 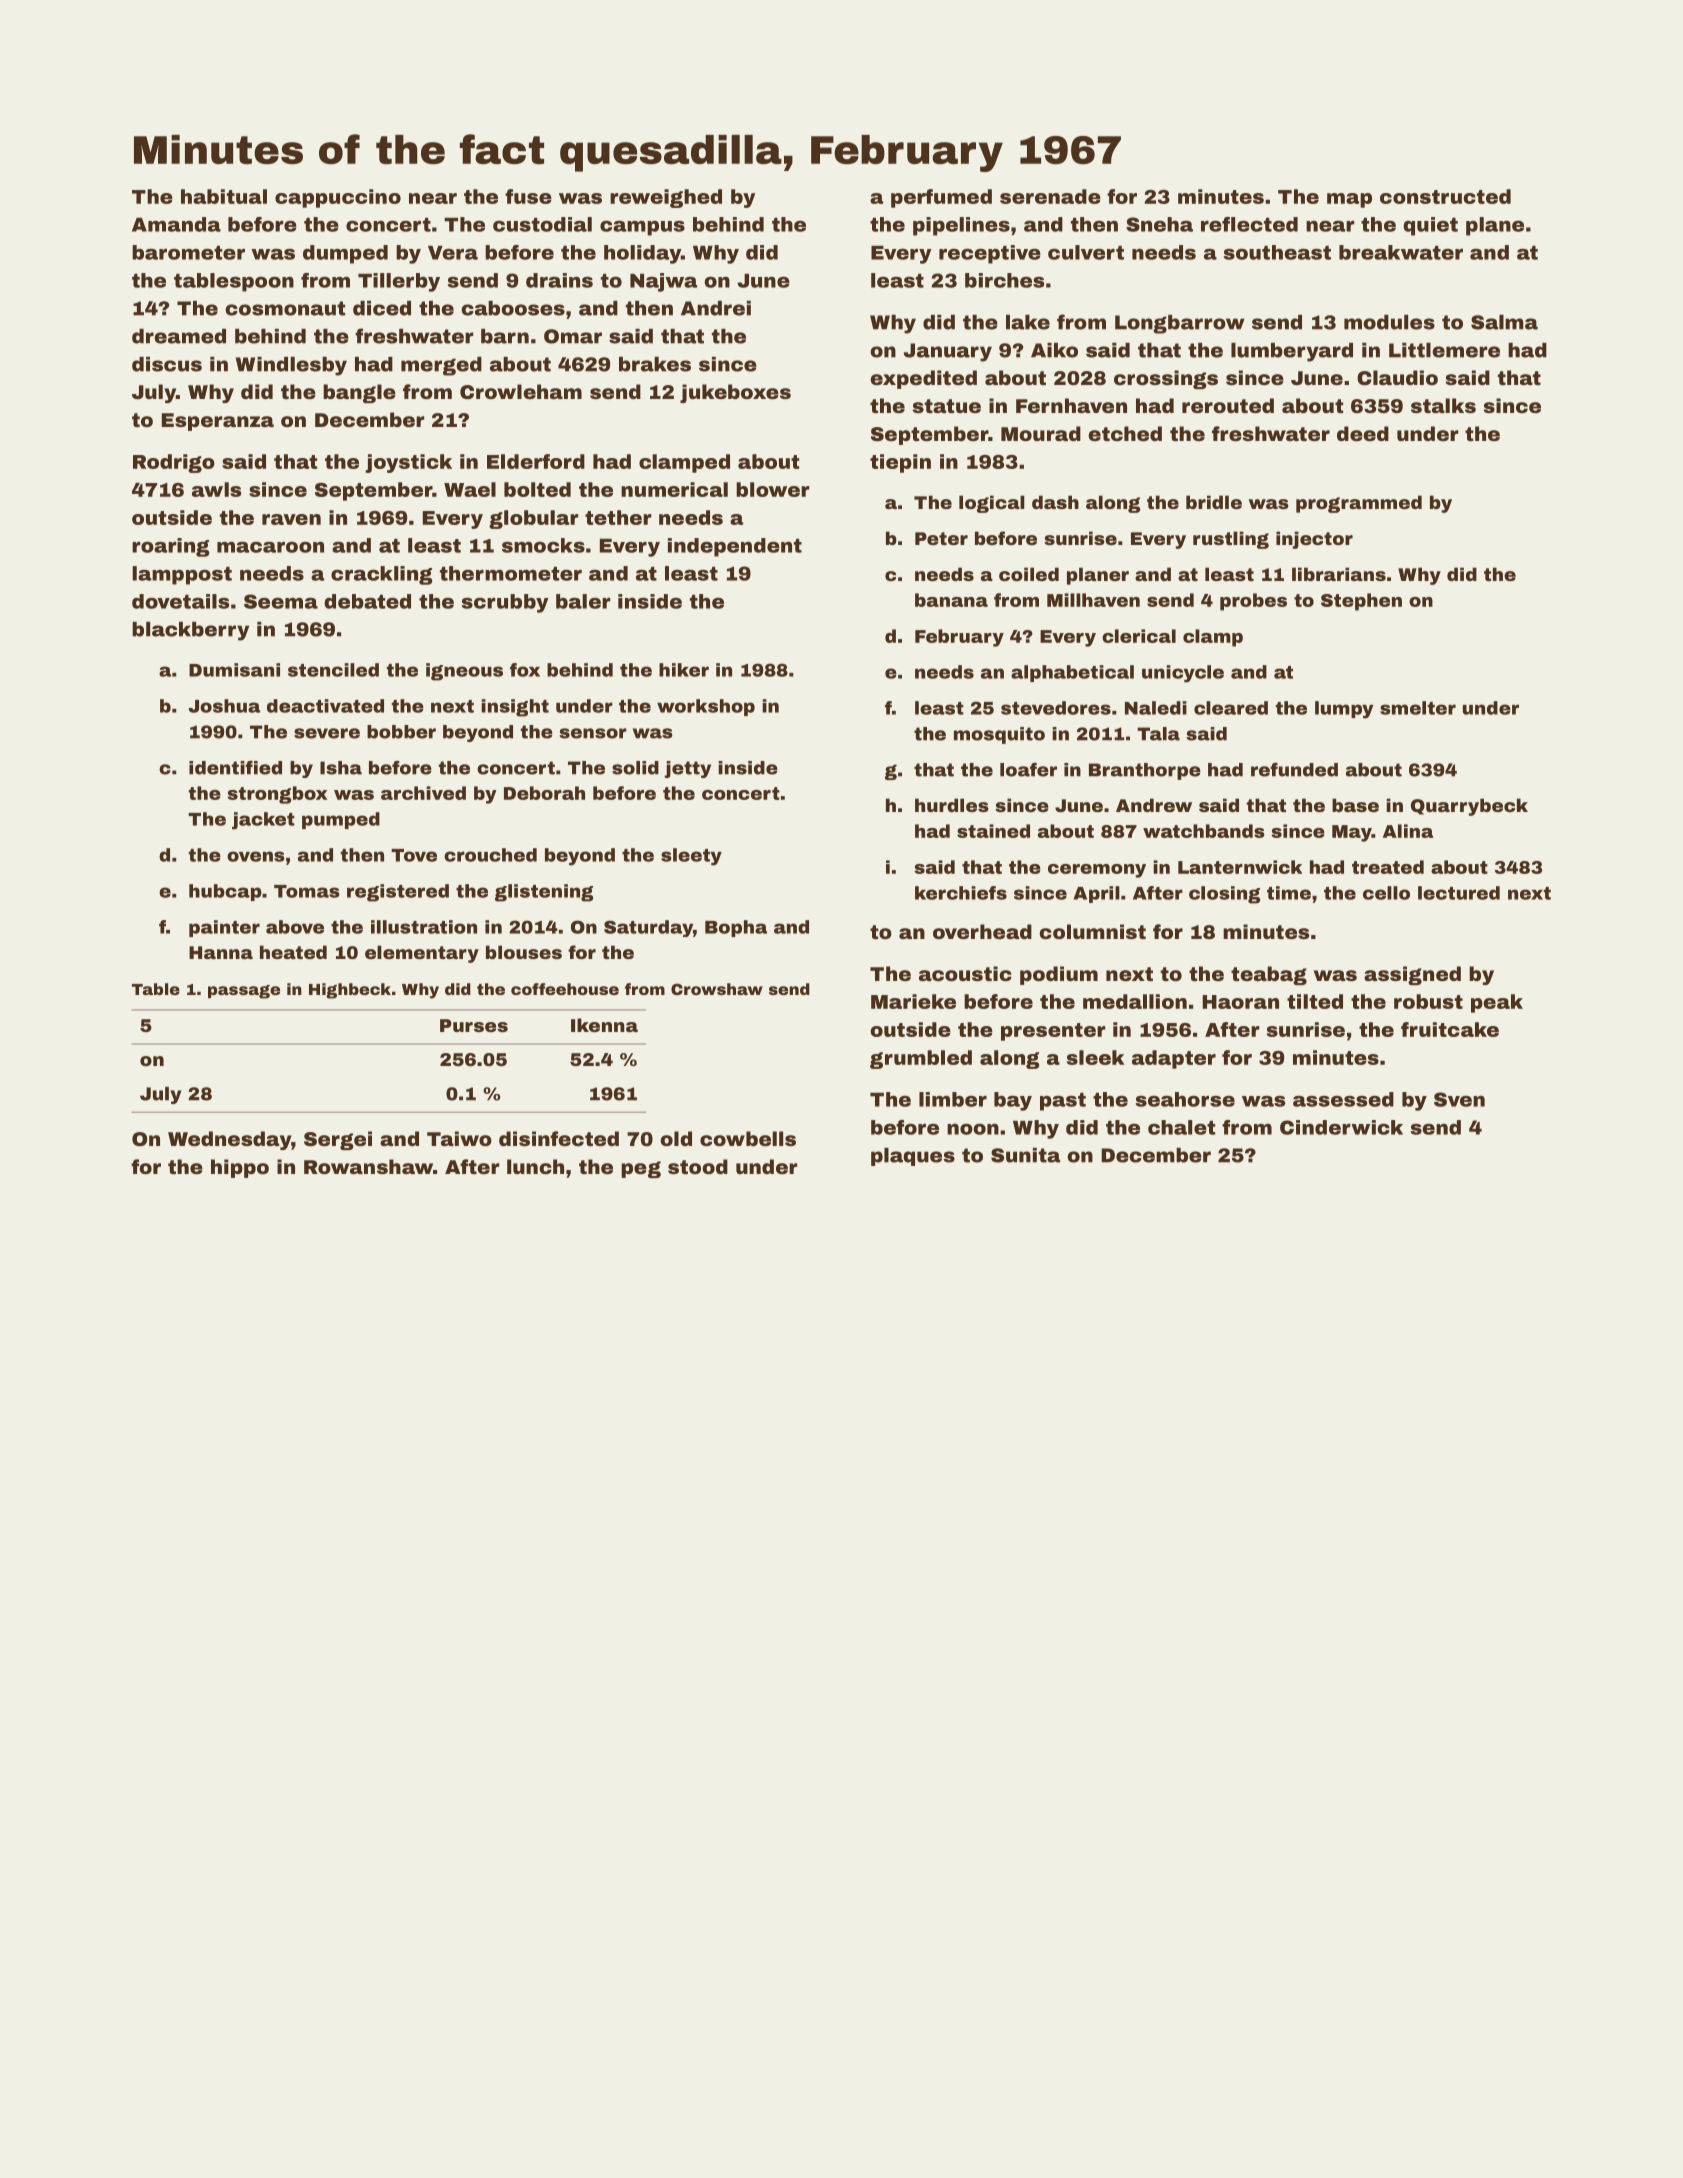 What do you see at coordinates (1443, 405) in the screenshot?
I see `stalks` at bounding box center [1443, 405].
